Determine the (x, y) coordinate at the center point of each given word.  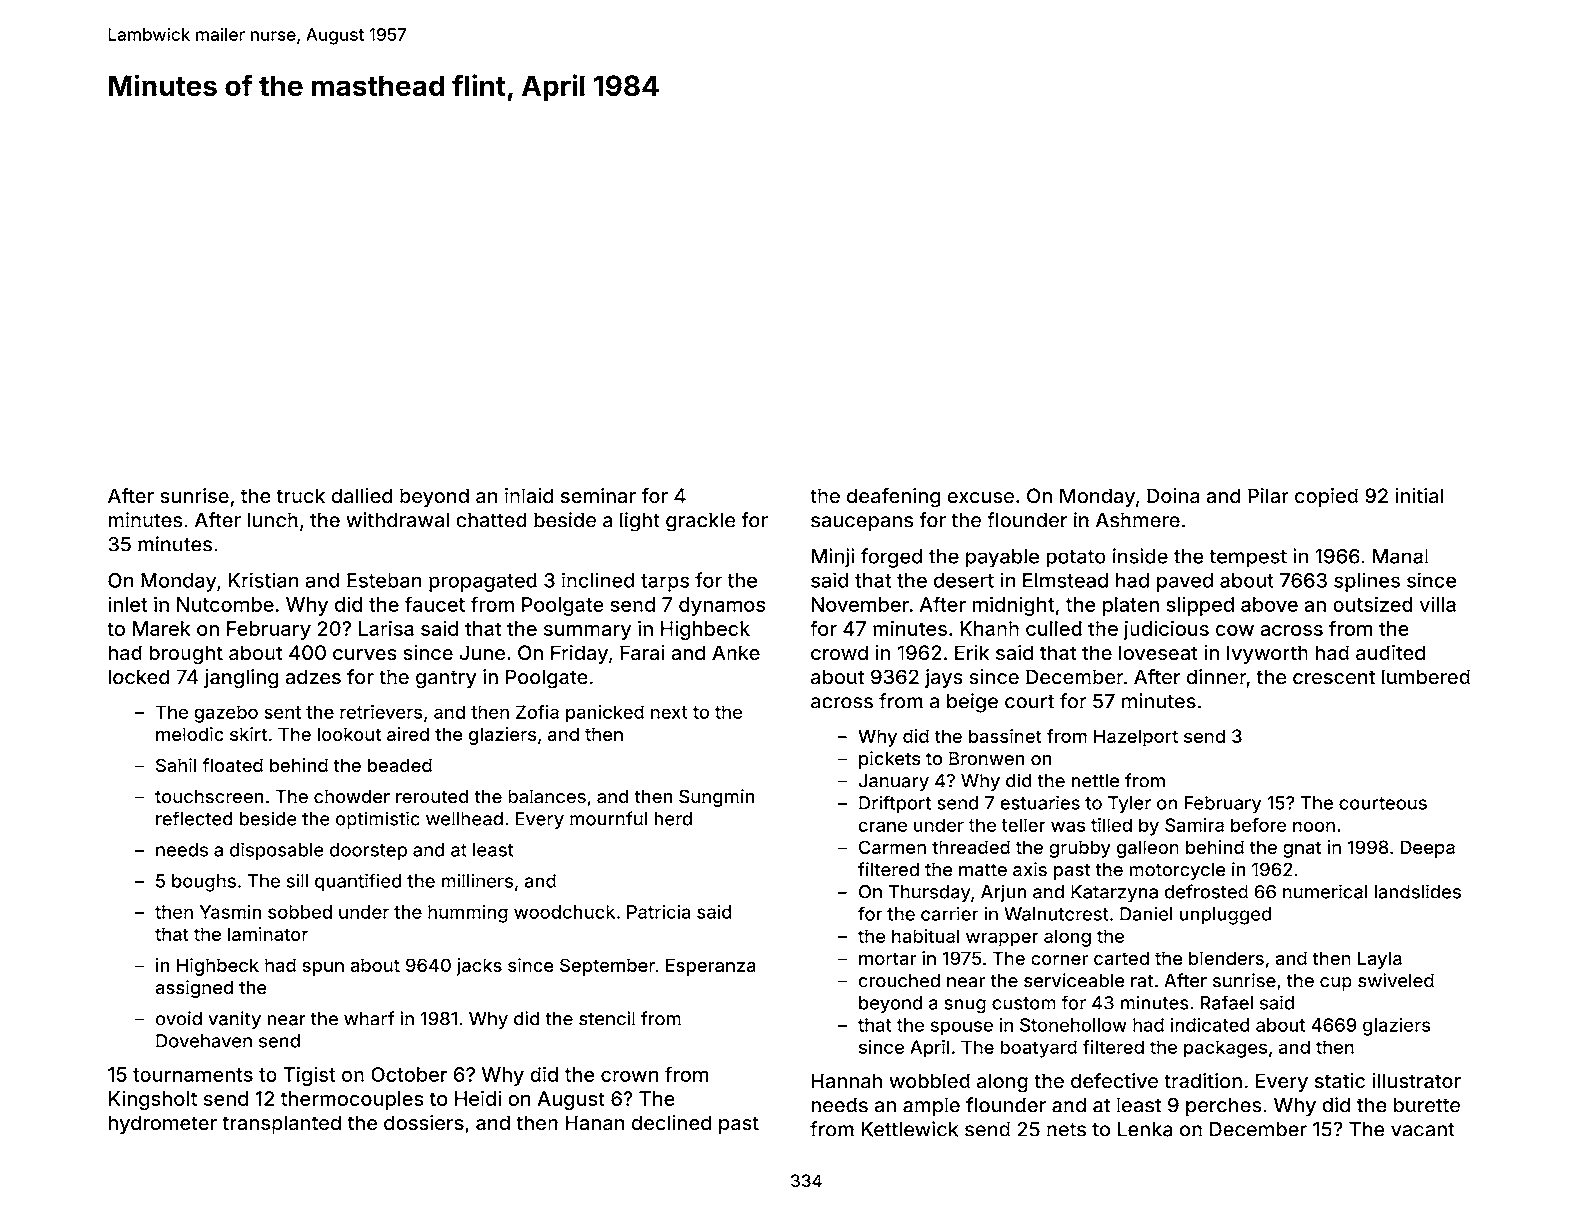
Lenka (1145, 1129)
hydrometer (162, 1124)
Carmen (892, 847)
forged (891, 558)
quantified (358, 882)
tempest (1248, 559)
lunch (273, 520)
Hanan (595, 1122)
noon (1314, 826)
